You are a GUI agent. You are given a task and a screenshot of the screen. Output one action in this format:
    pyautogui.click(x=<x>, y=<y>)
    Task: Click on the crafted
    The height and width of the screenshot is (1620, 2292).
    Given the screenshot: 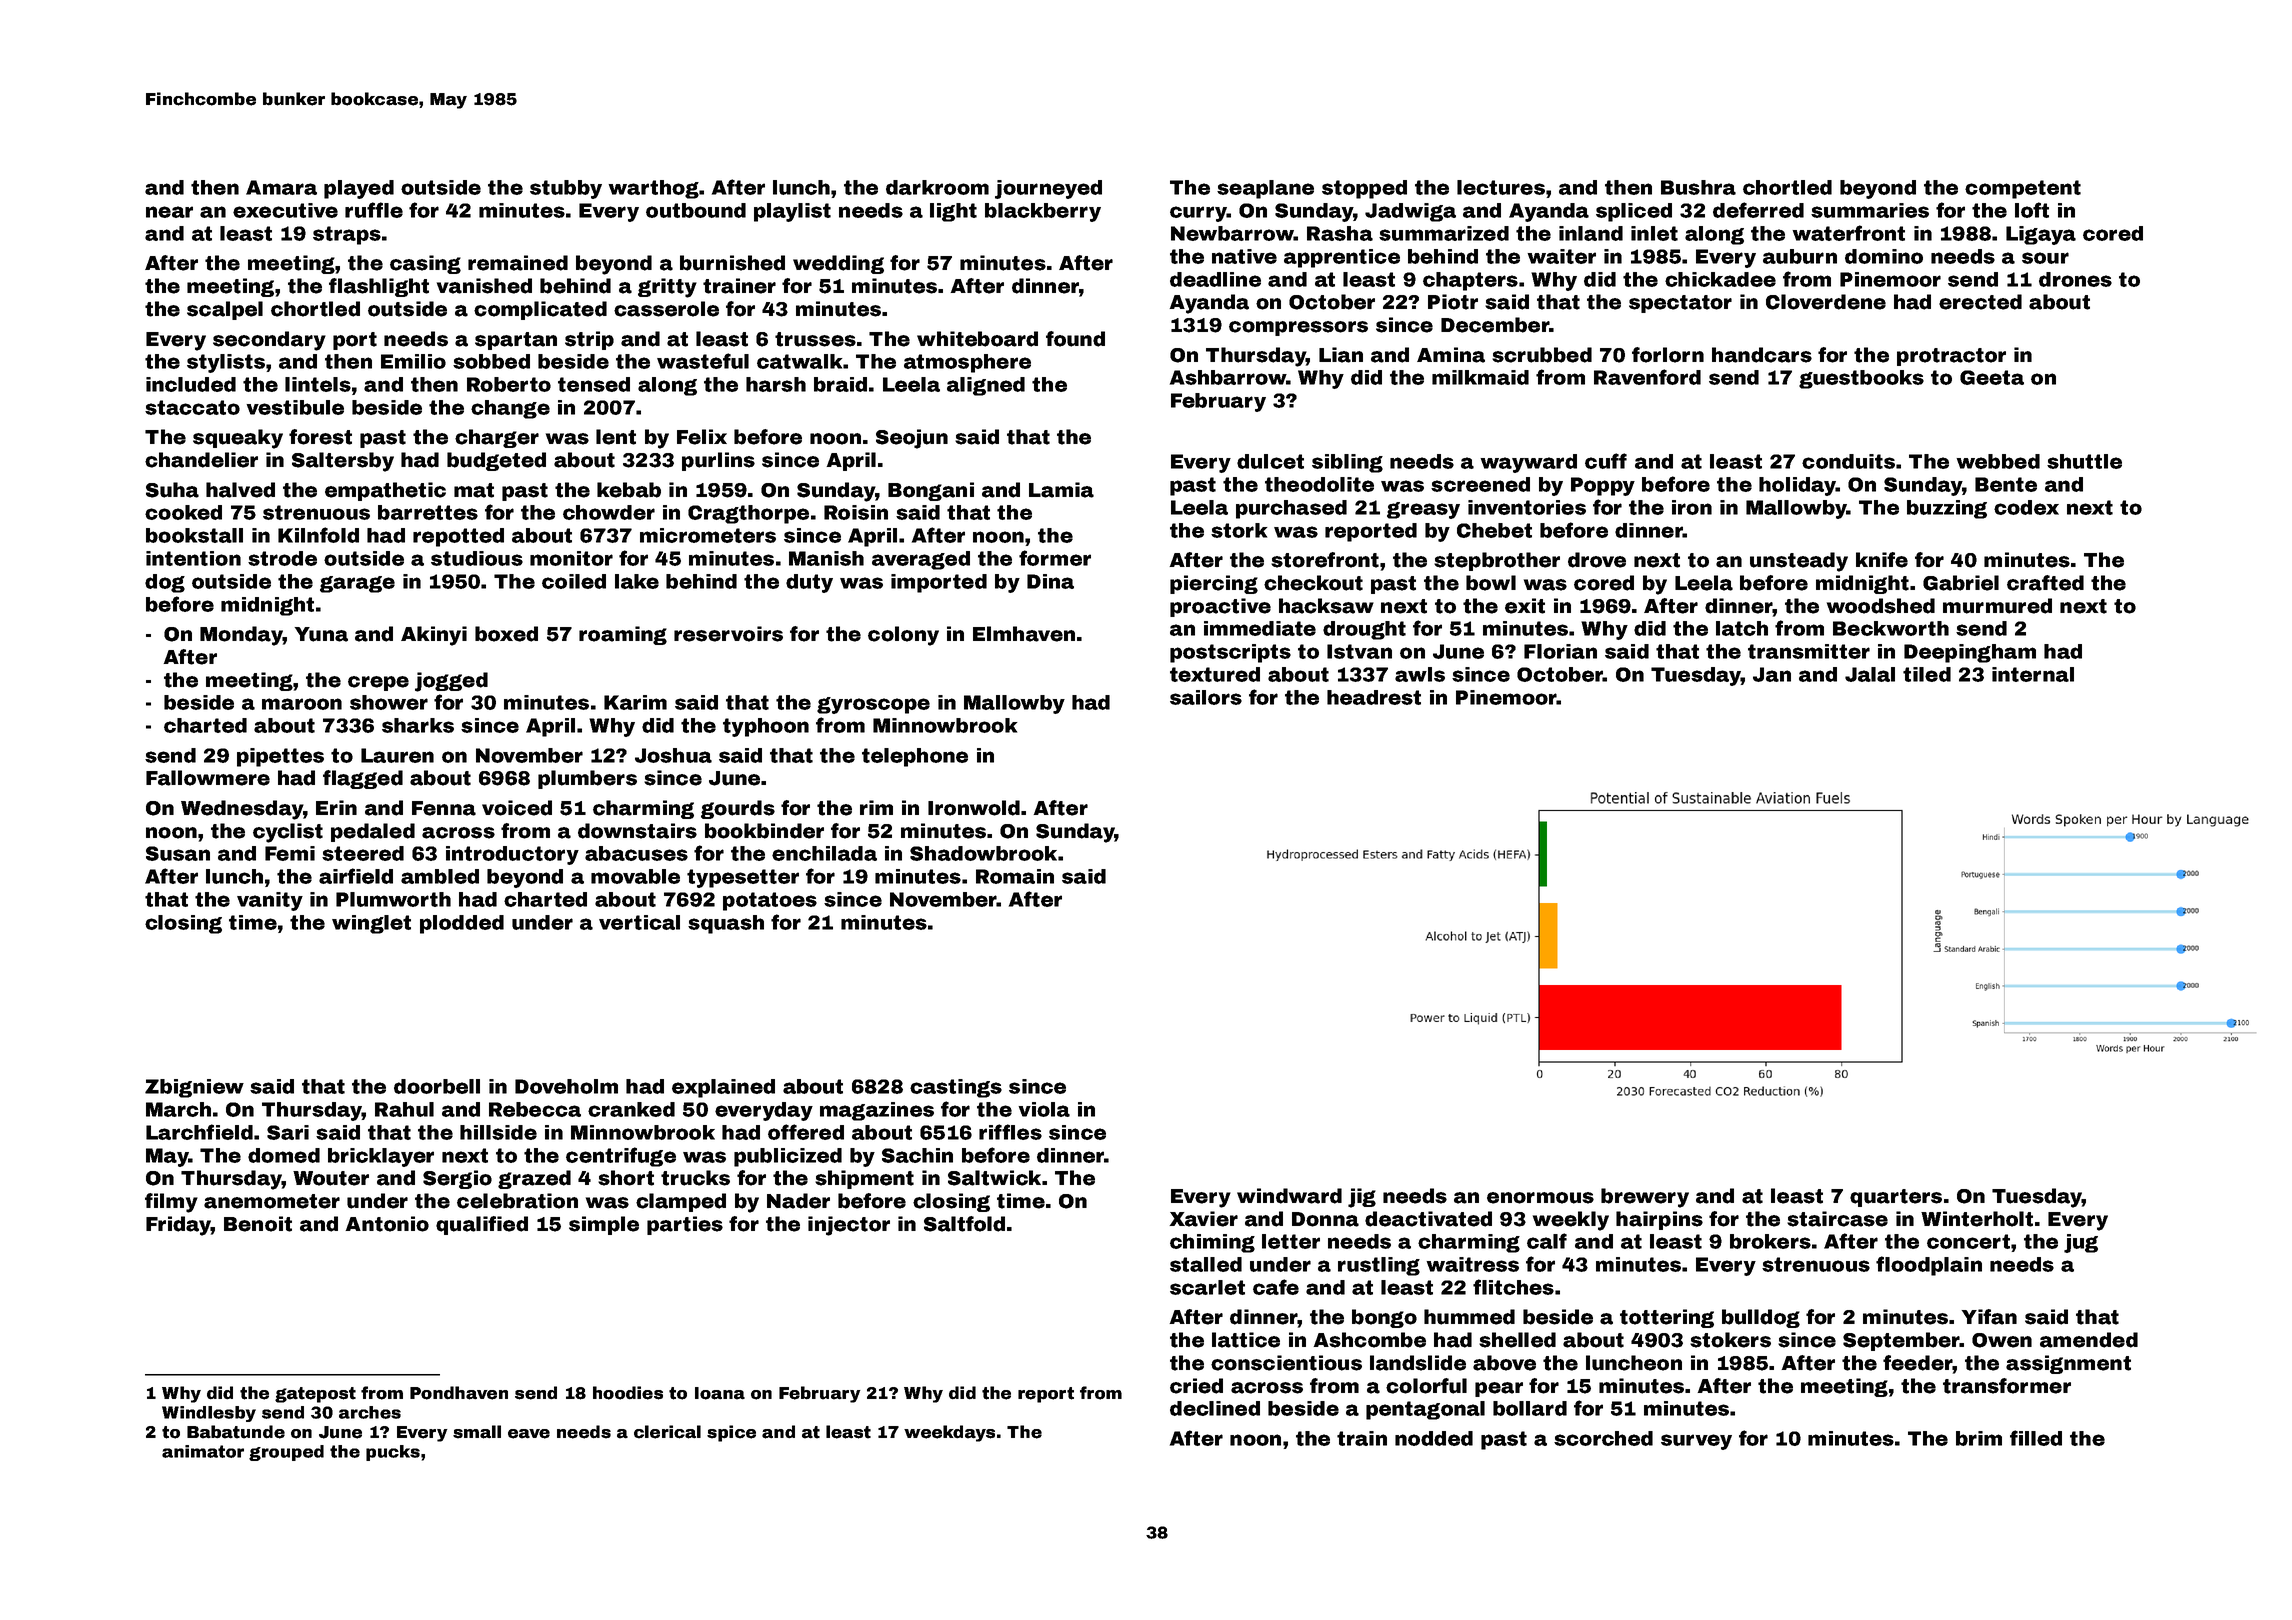 What is the action you would take?
    pyautogui.click(x=2045, y=583)
